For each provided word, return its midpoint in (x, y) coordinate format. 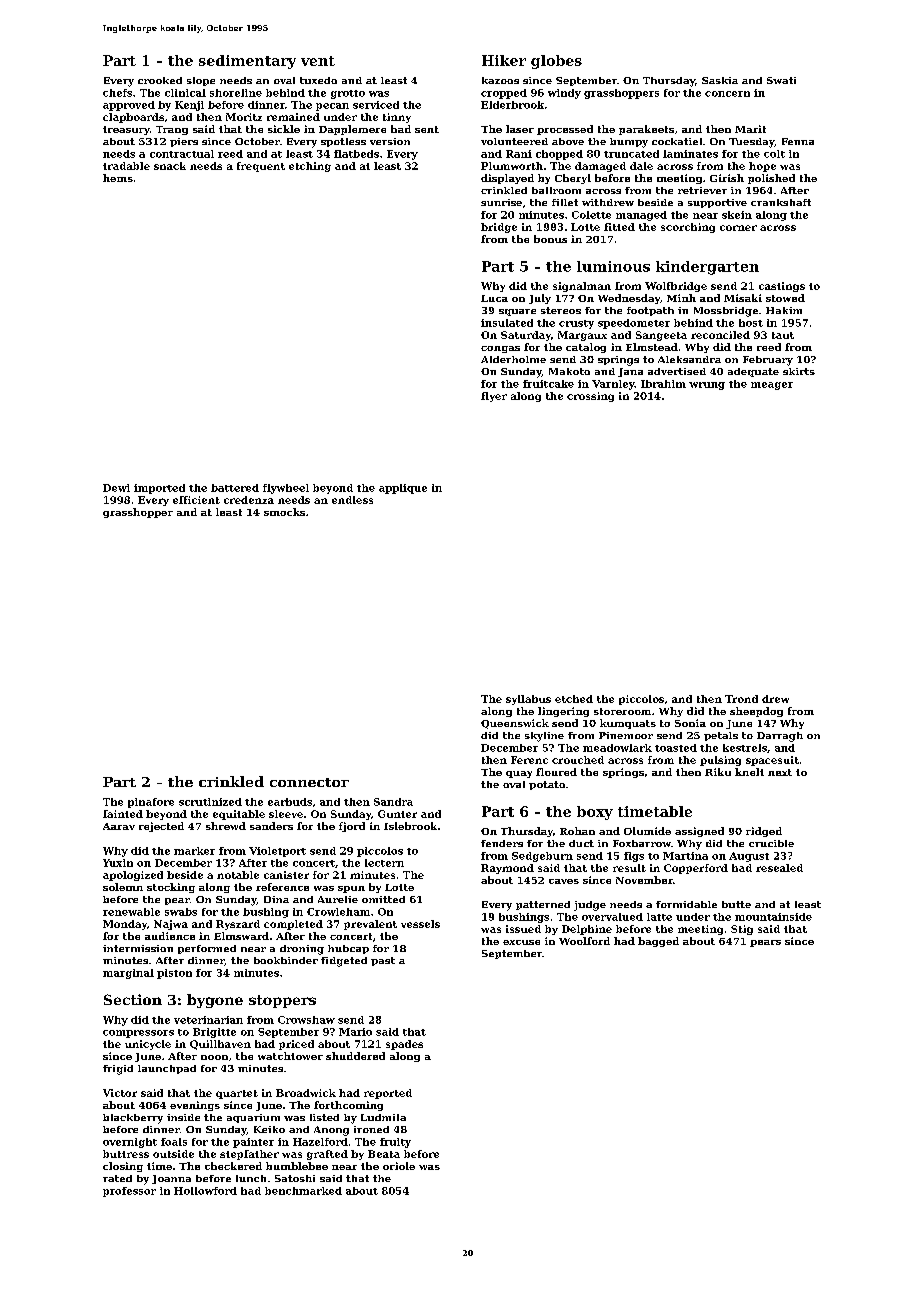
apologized (133, 876)
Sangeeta (661, 336)
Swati (781, 80)
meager (772, 386)
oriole (399, 1166)
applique (403, 489)
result (629, 868)
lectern (384, 863)
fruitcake (548, 384)
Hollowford (205, 1191)
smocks (284, 512)
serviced (376, 105)
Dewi (116, 488)
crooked (160, 80)
